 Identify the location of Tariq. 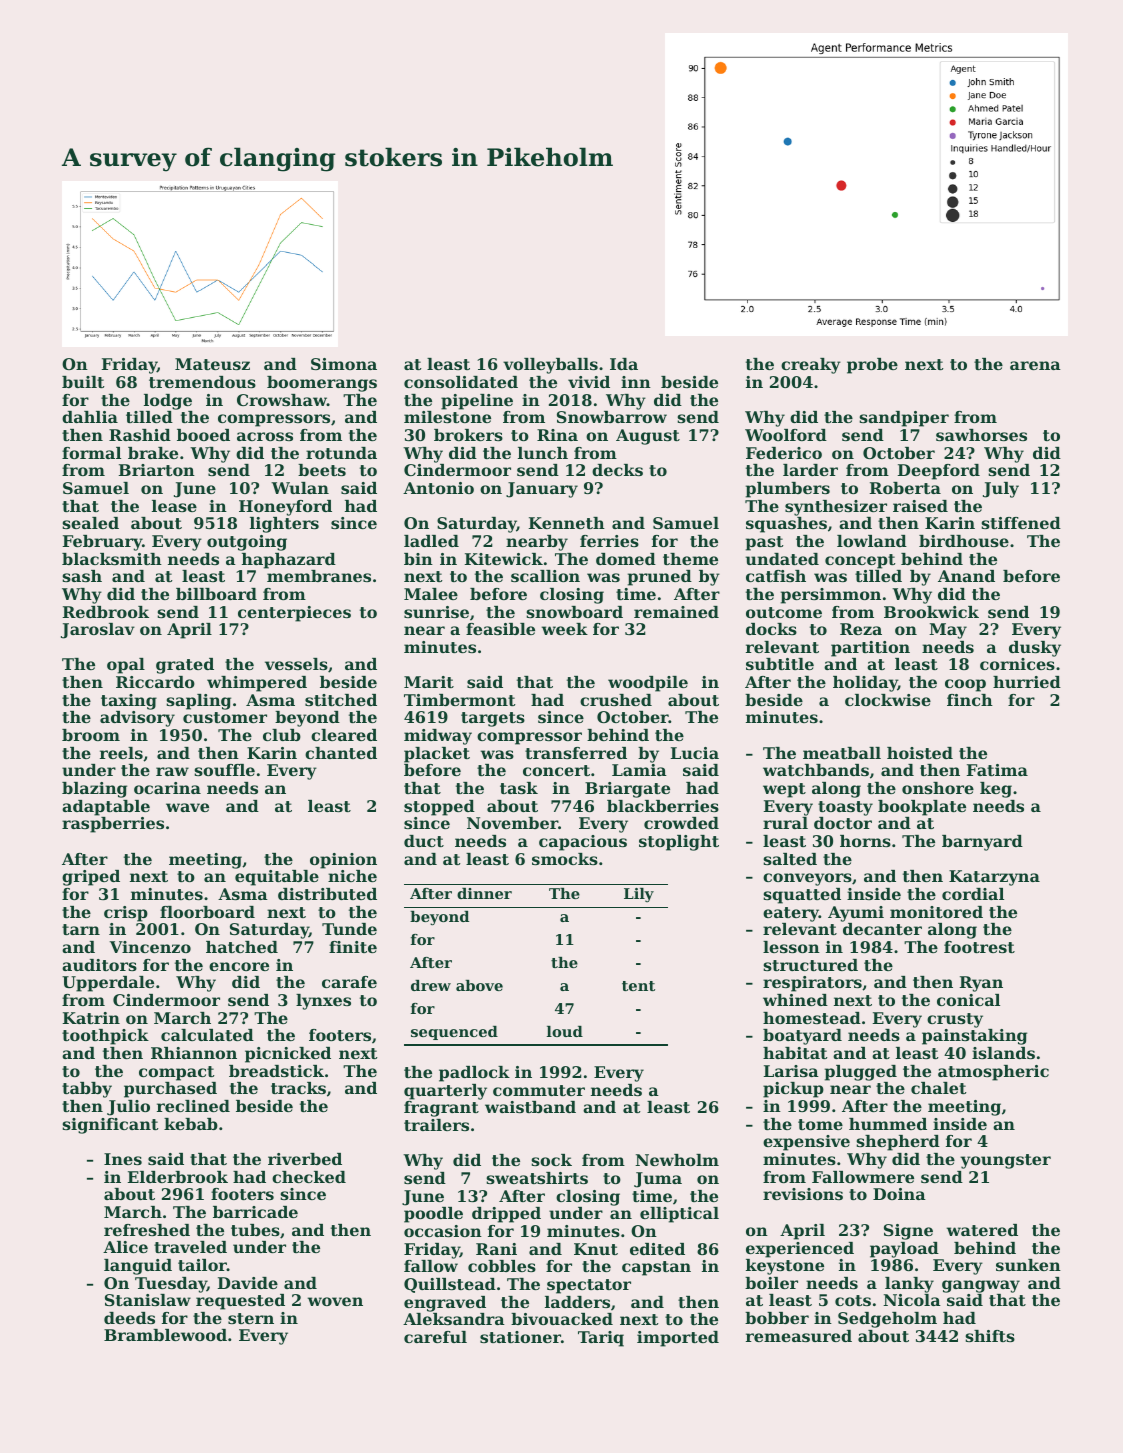
(601, 1339).
